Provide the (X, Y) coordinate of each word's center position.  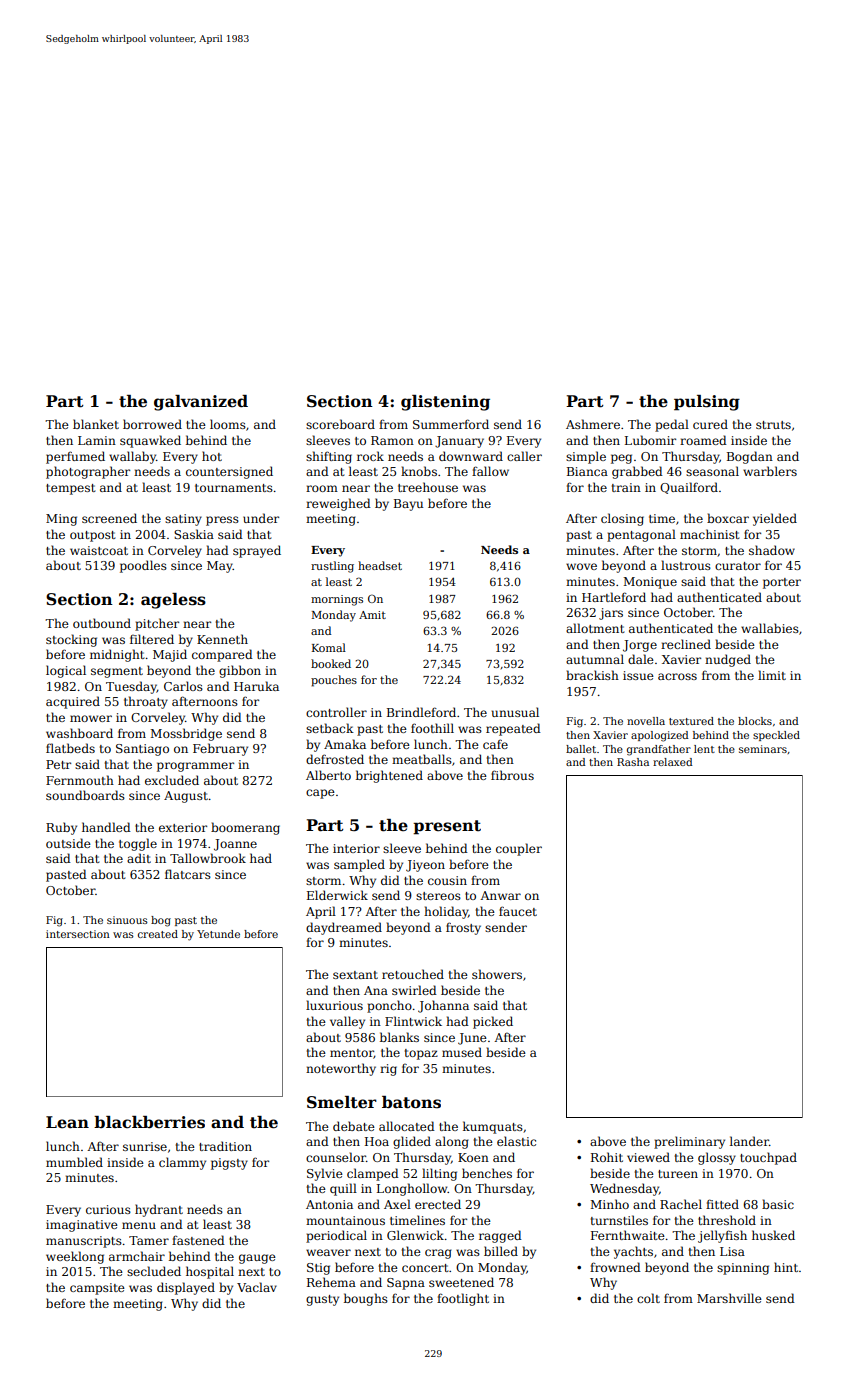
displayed (186, 1288)
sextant (355, 975)
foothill (432, 728)
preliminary (689, 1142)
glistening (445, 403)
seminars (763, 749)
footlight (463, 1299)
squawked (150, 441)
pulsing (707, 403)
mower (91, 718)
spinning (743, 1269)
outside (68, 843)
